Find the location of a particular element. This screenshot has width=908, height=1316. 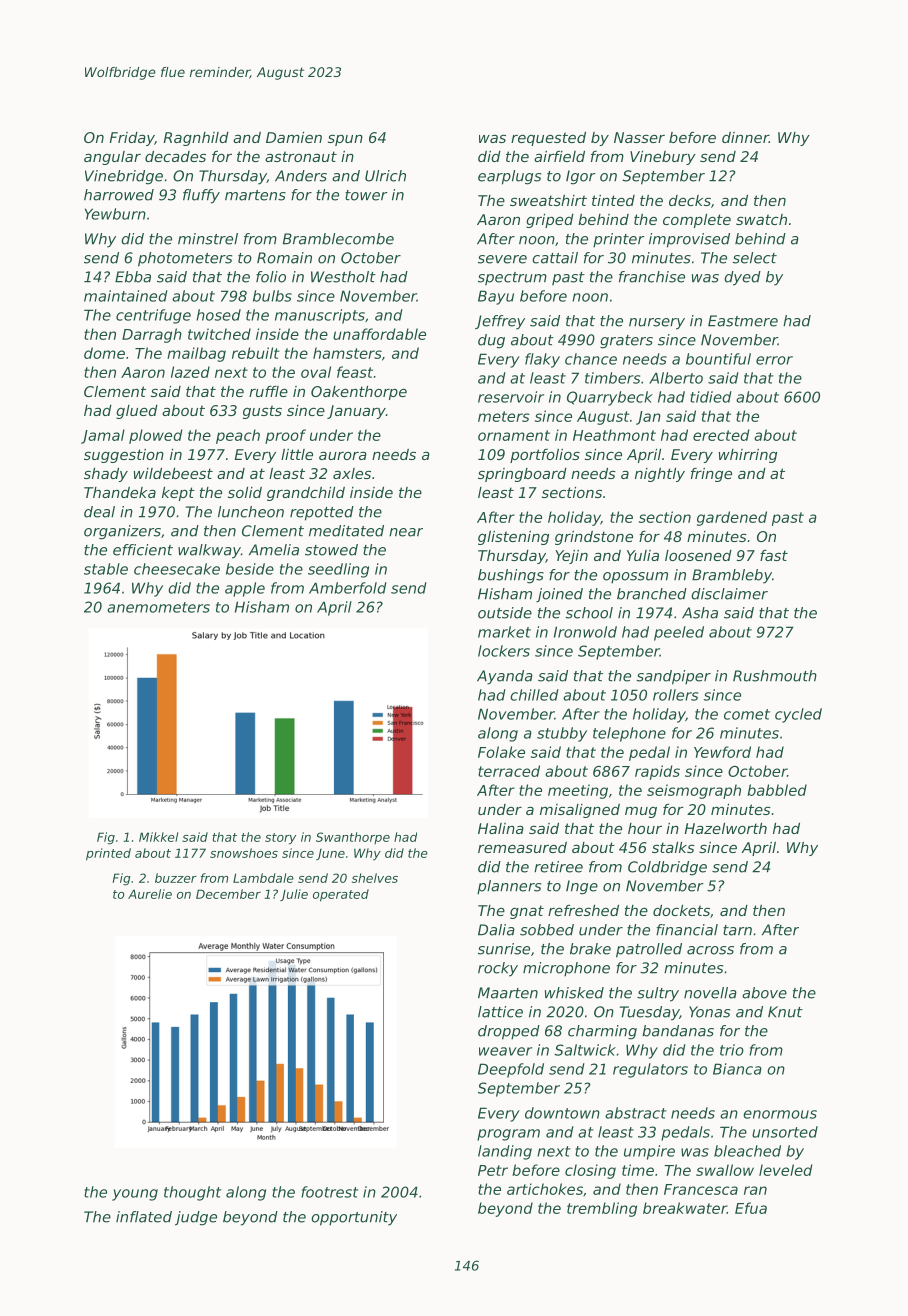

reservoir is located at coordinates (511, 397).
